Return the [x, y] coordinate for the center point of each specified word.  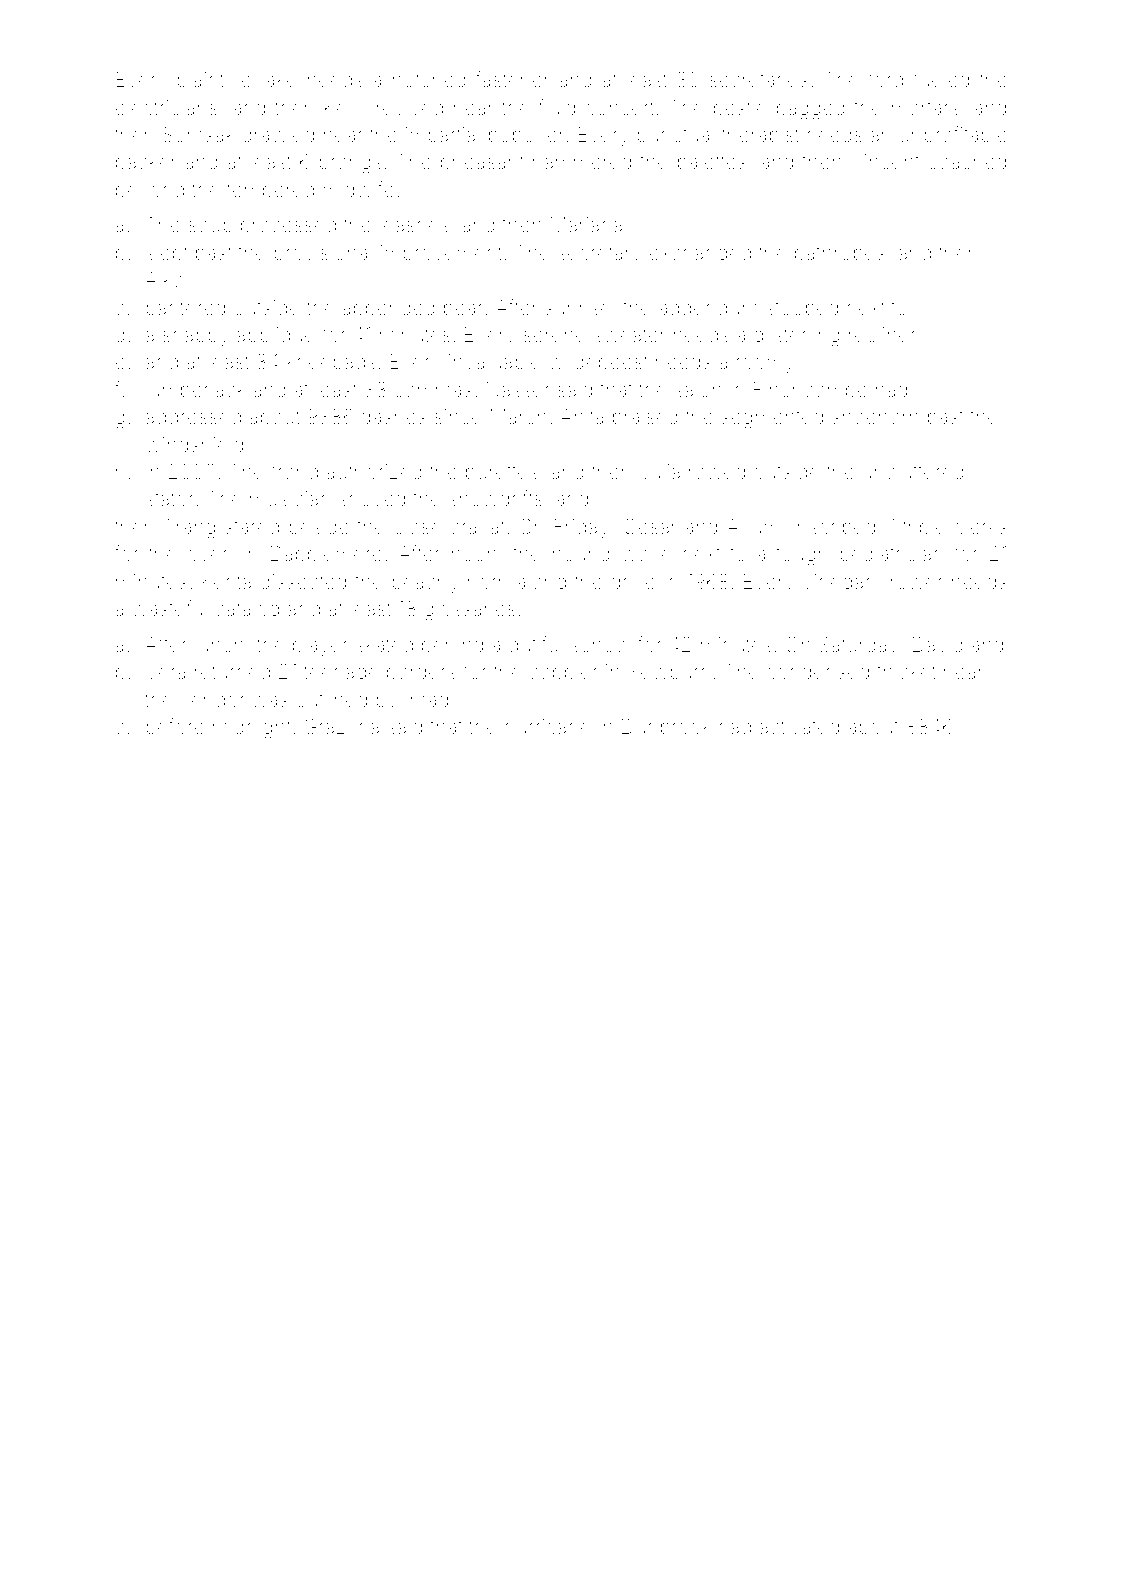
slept [167, 254]
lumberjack [196, 391]
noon [474, 555]
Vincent [885, 161]
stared [252, 526]
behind [452, 644]
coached [967, 162]
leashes [414, 224]
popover [526, 138]
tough [802, 556]
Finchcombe [810, 390]
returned [232, 671]
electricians [166, 108]
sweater [629, 335]
